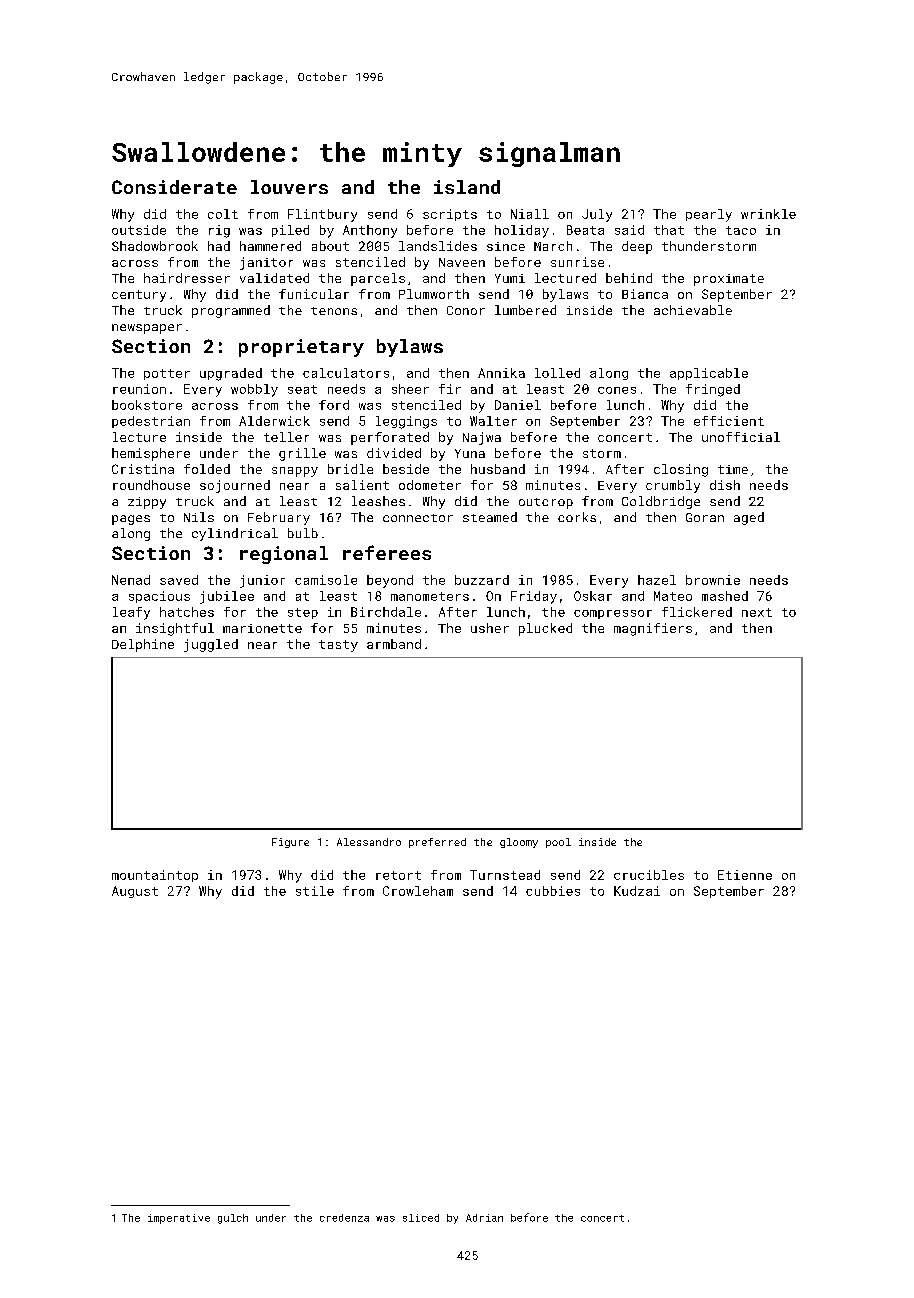  What do you see at coordinates (179, 1219) in the image?
I see `imperative` at bounding box center [179, 1219].
